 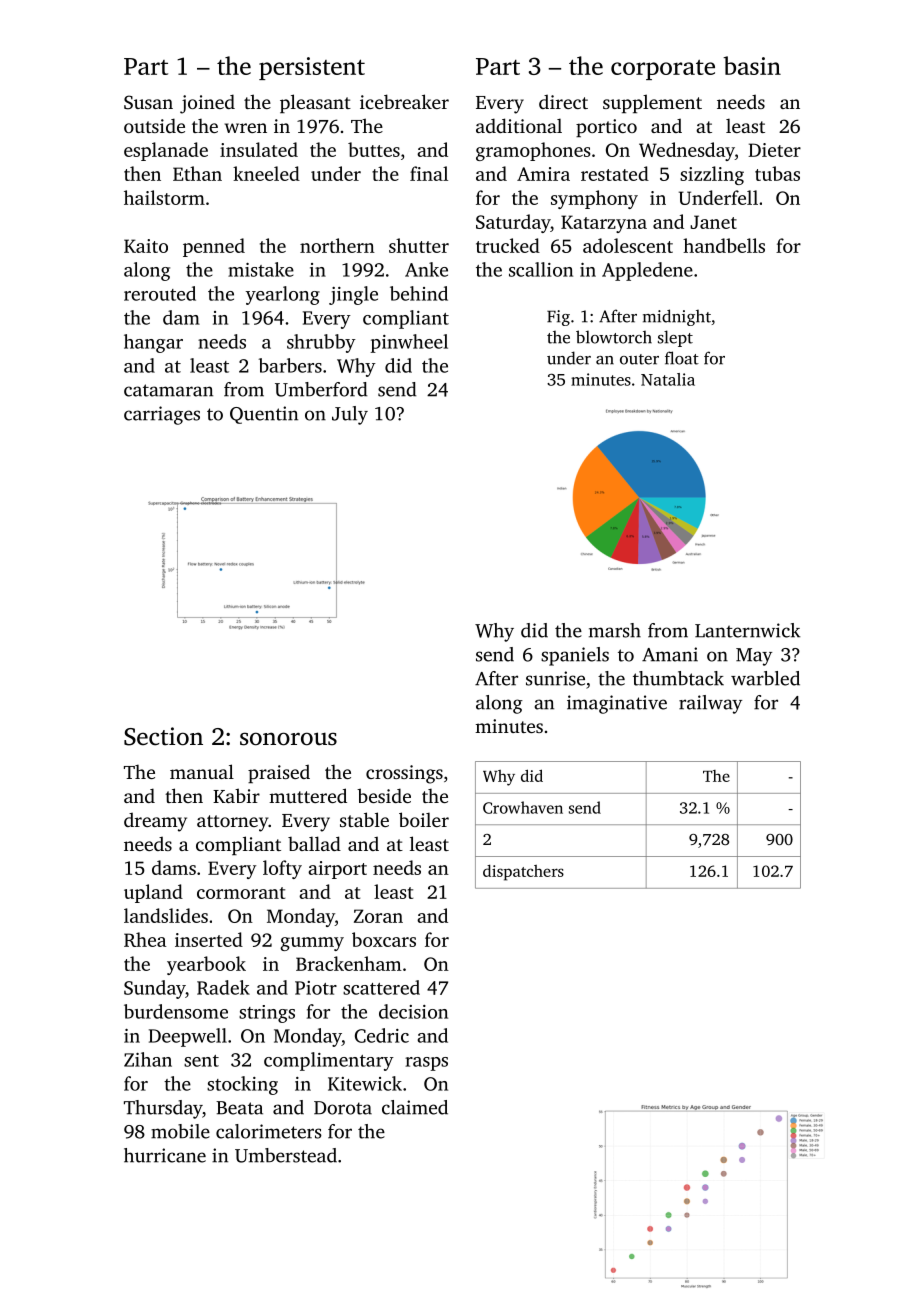 I want to click on upland, so click(x=153, y=893).
